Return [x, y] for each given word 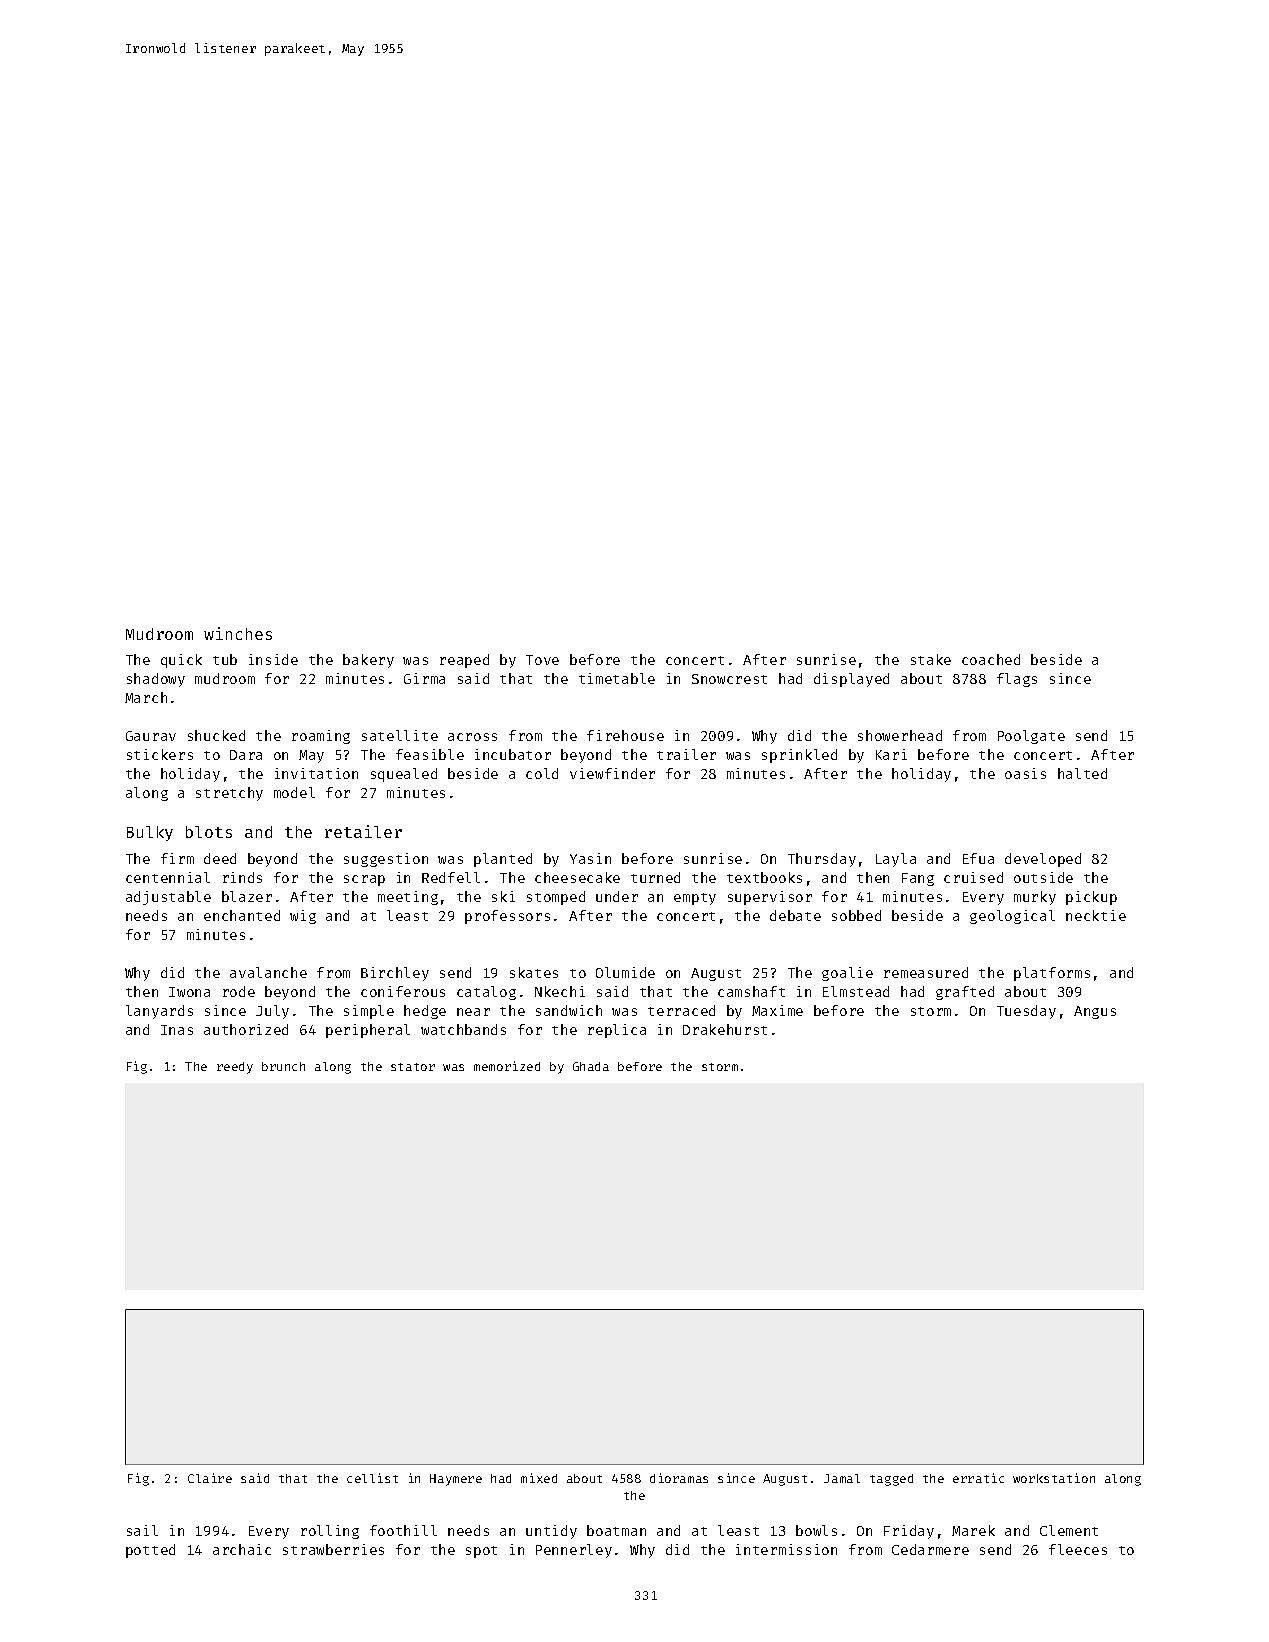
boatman [616, 1530]
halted [1082, 773]
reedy [235, 1068]
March [146, 697]
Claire [210, 1478]
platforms [1052, 974]
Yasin [590, 858]
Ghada [591, 1066]
